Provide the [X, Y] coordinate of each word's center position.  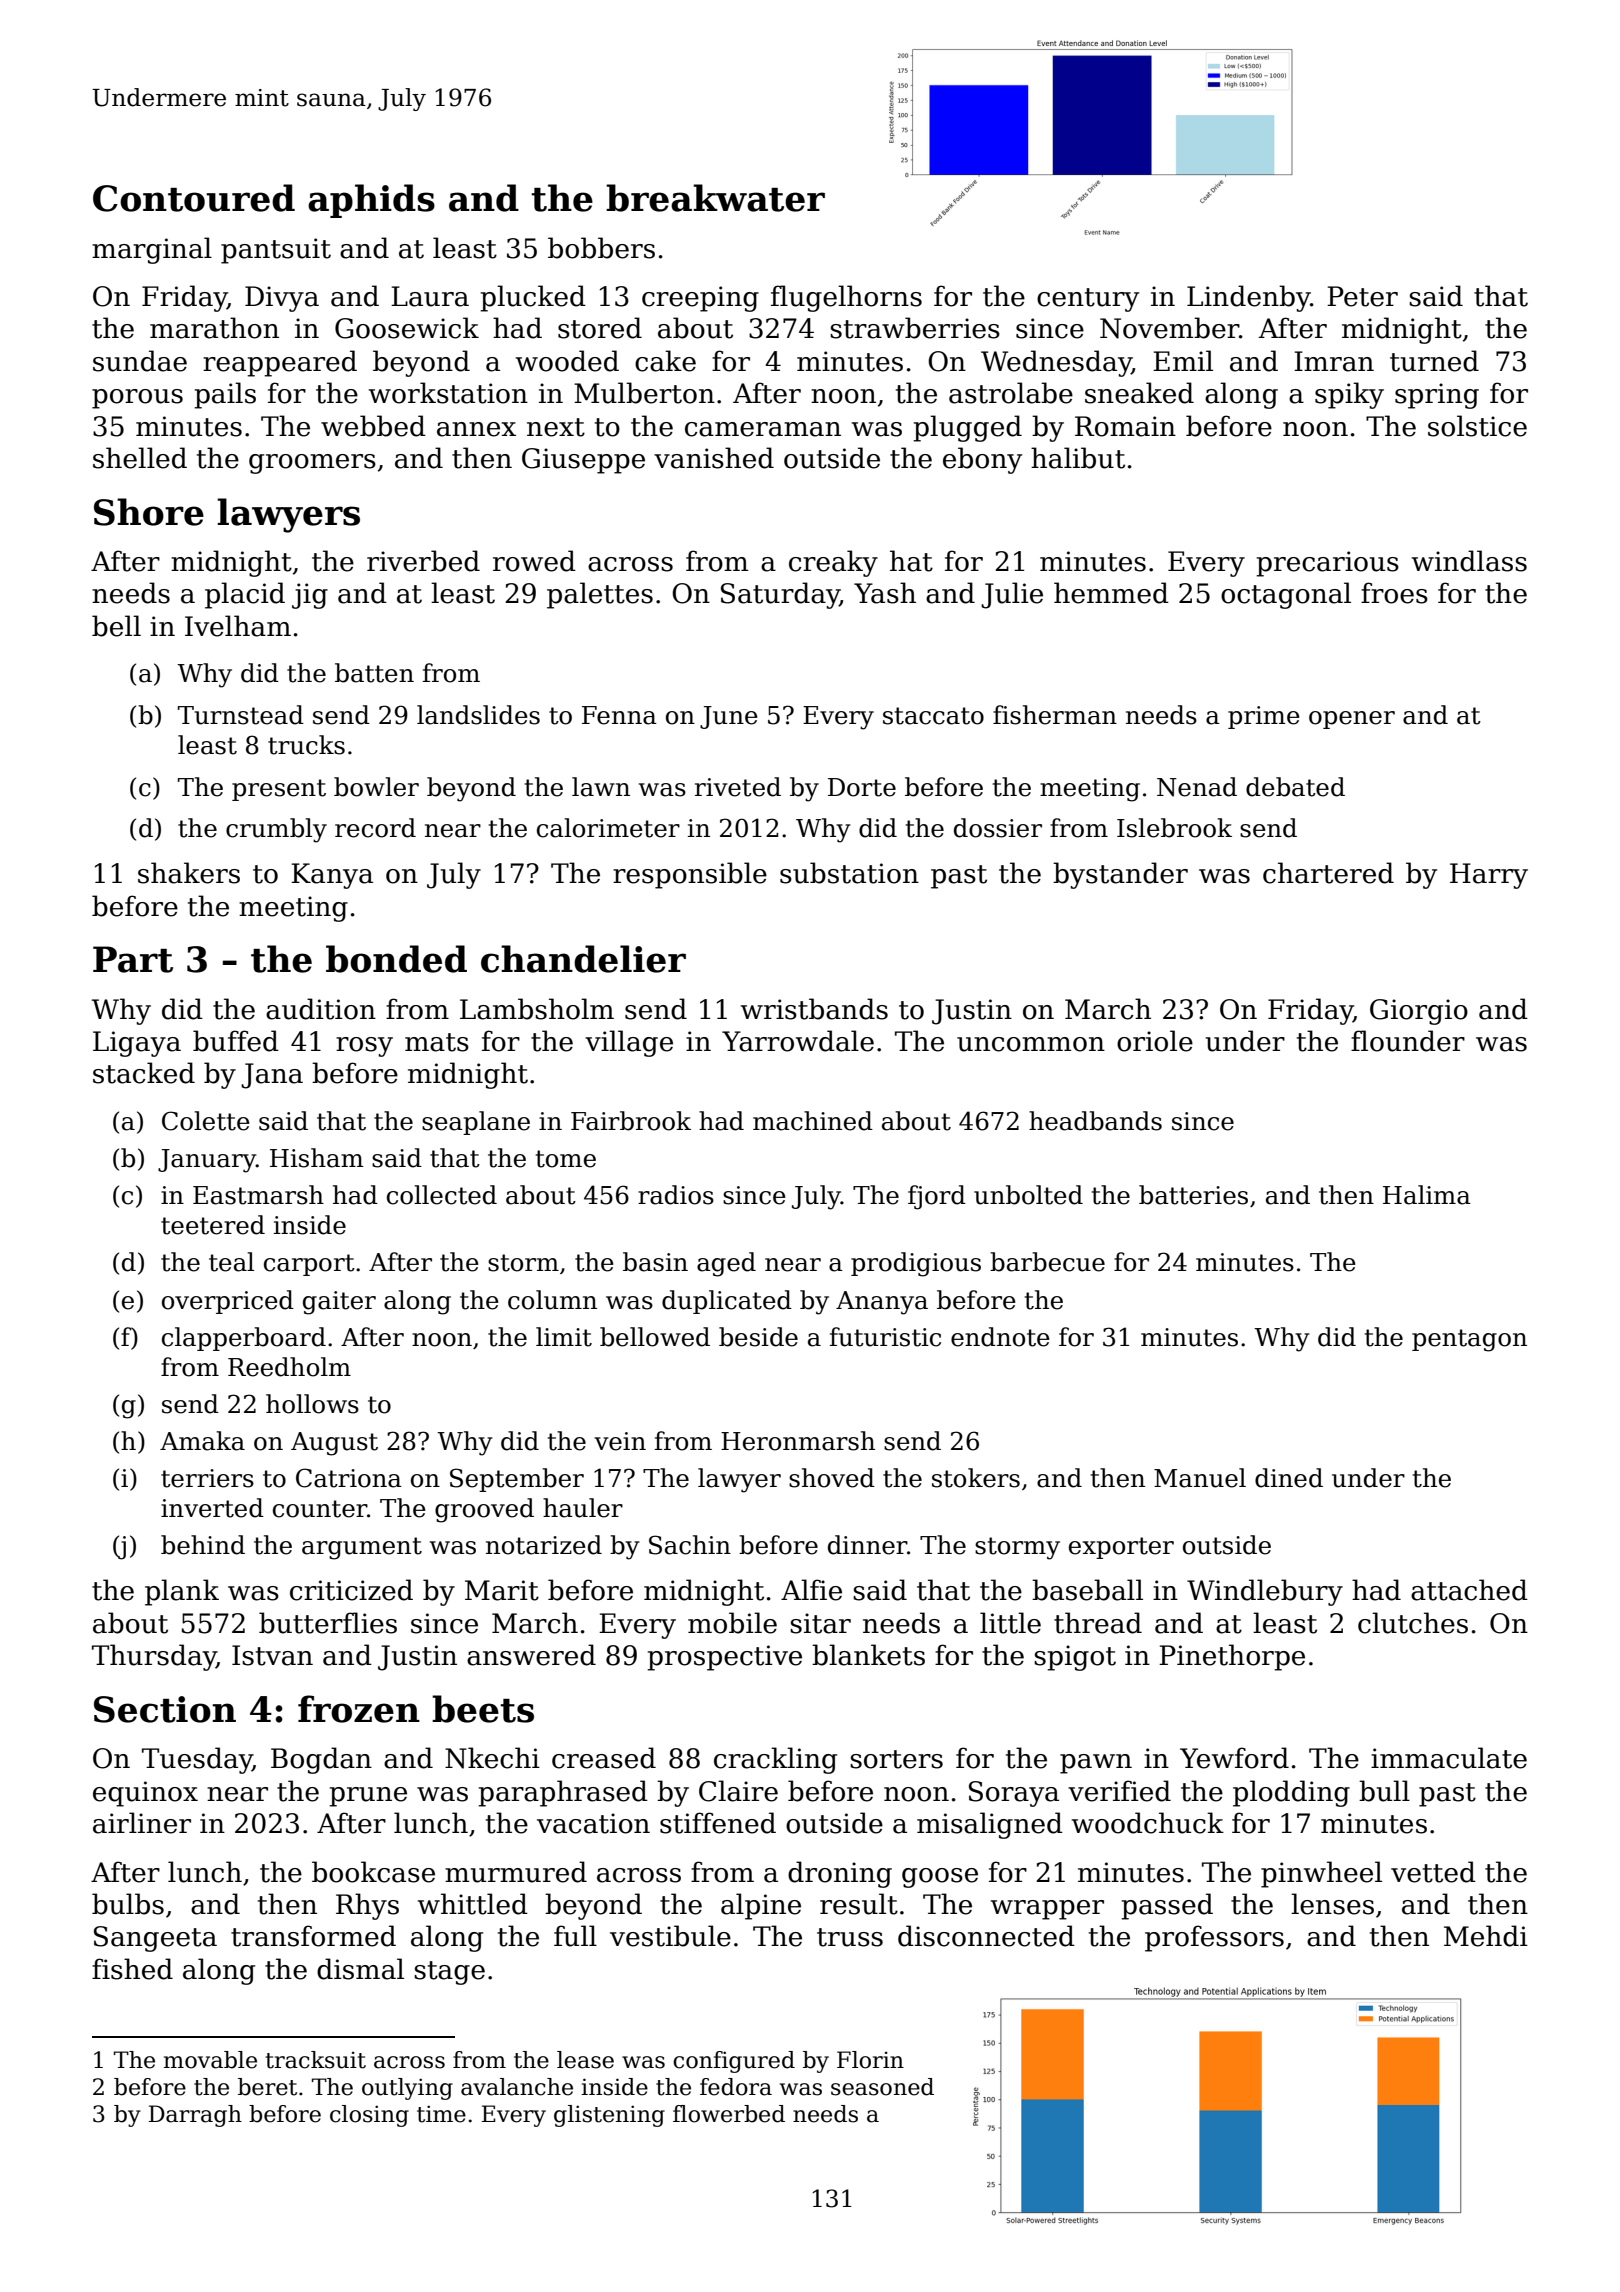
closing [369, 2116]
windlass [1469, 561]
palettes [600, 595]
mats [437, 1042]
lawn [601, 787]
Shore [149, 512]
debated [1295, 787]
